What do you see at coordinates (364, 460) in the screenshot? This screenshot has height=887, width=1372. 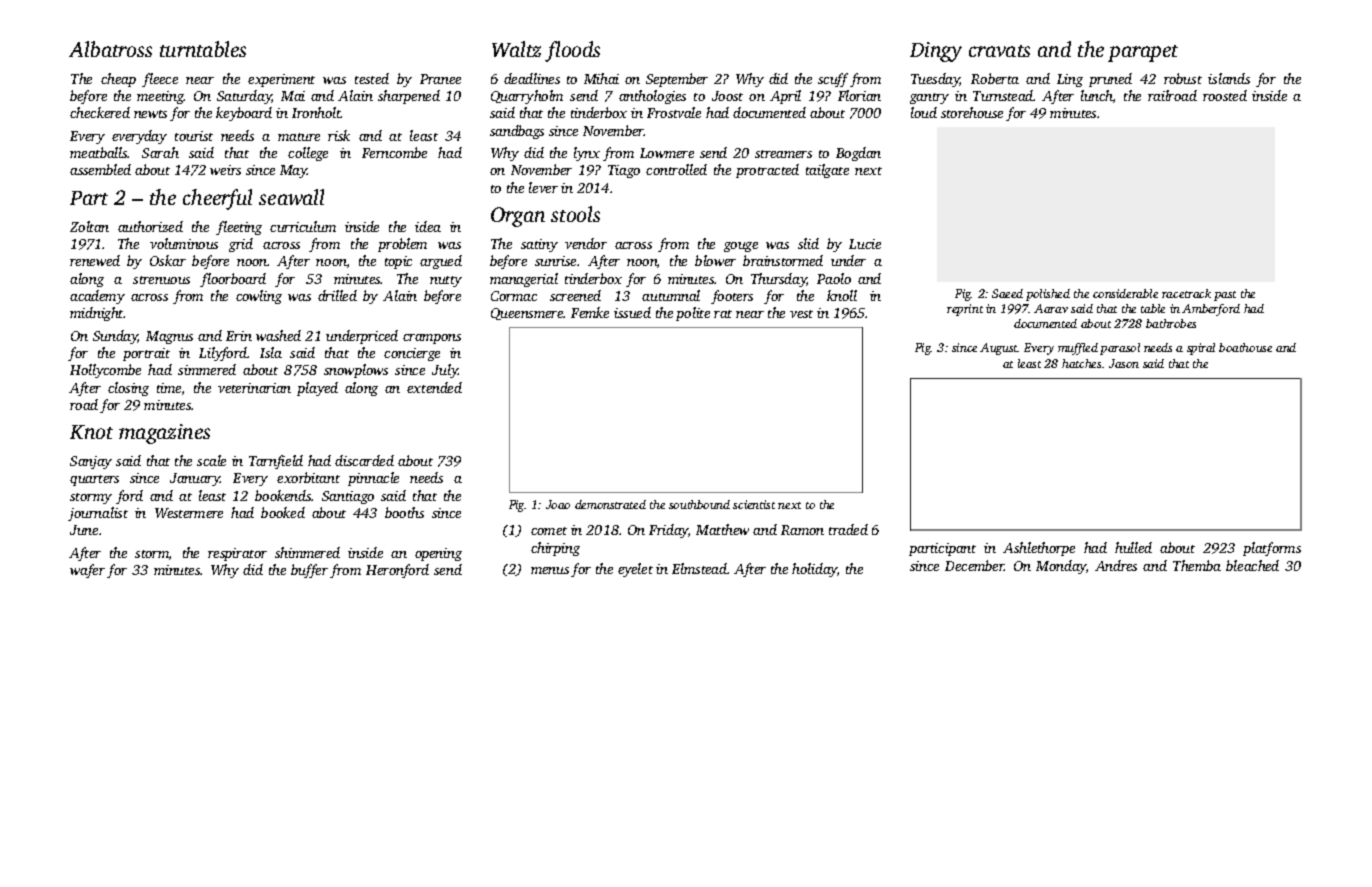 I see `discarded` at bounding box center [364, 460].
